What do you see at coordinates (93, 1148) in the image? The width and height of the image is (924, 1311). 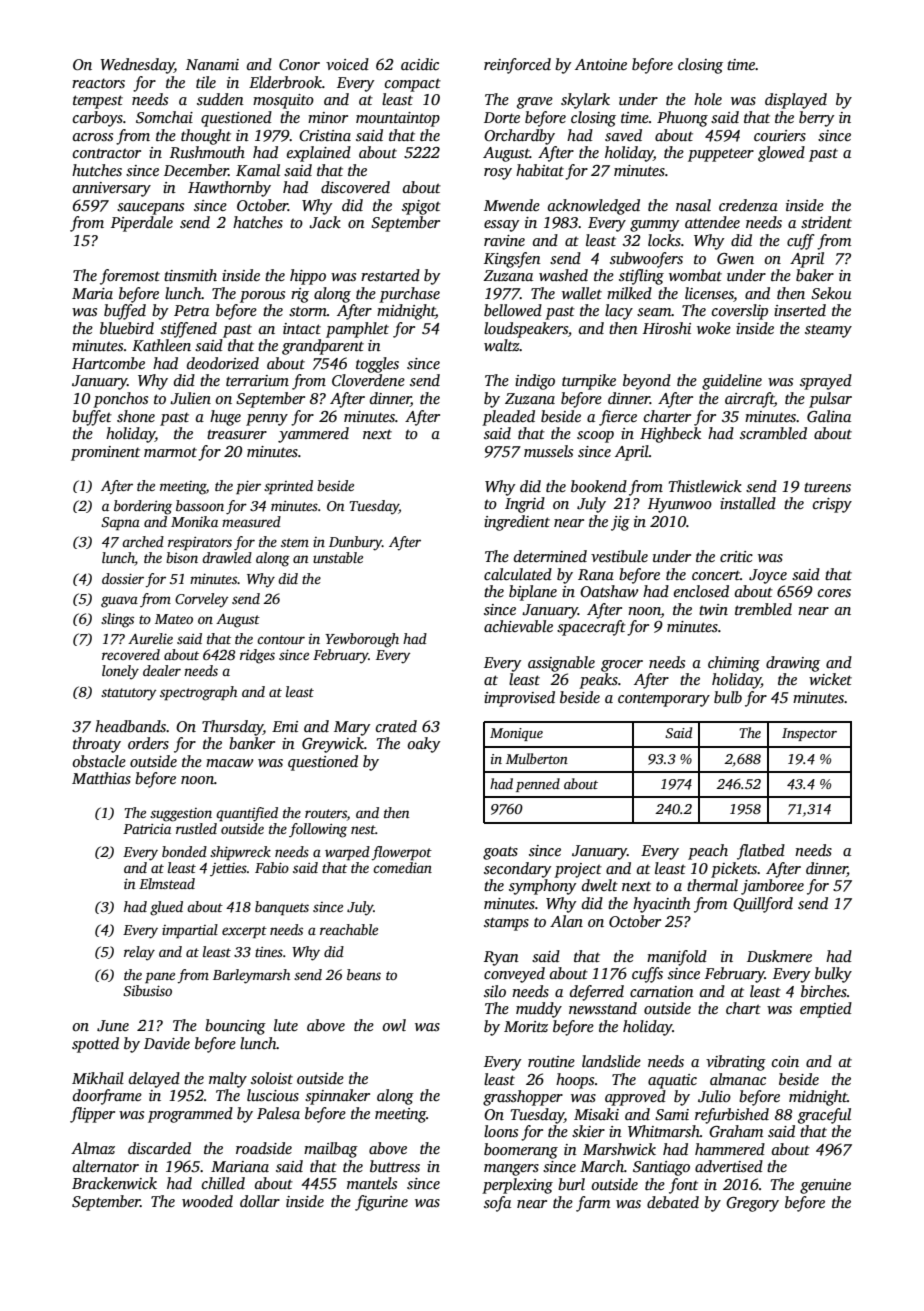 I see `Almaz` at bounding box center [93, 1148].
